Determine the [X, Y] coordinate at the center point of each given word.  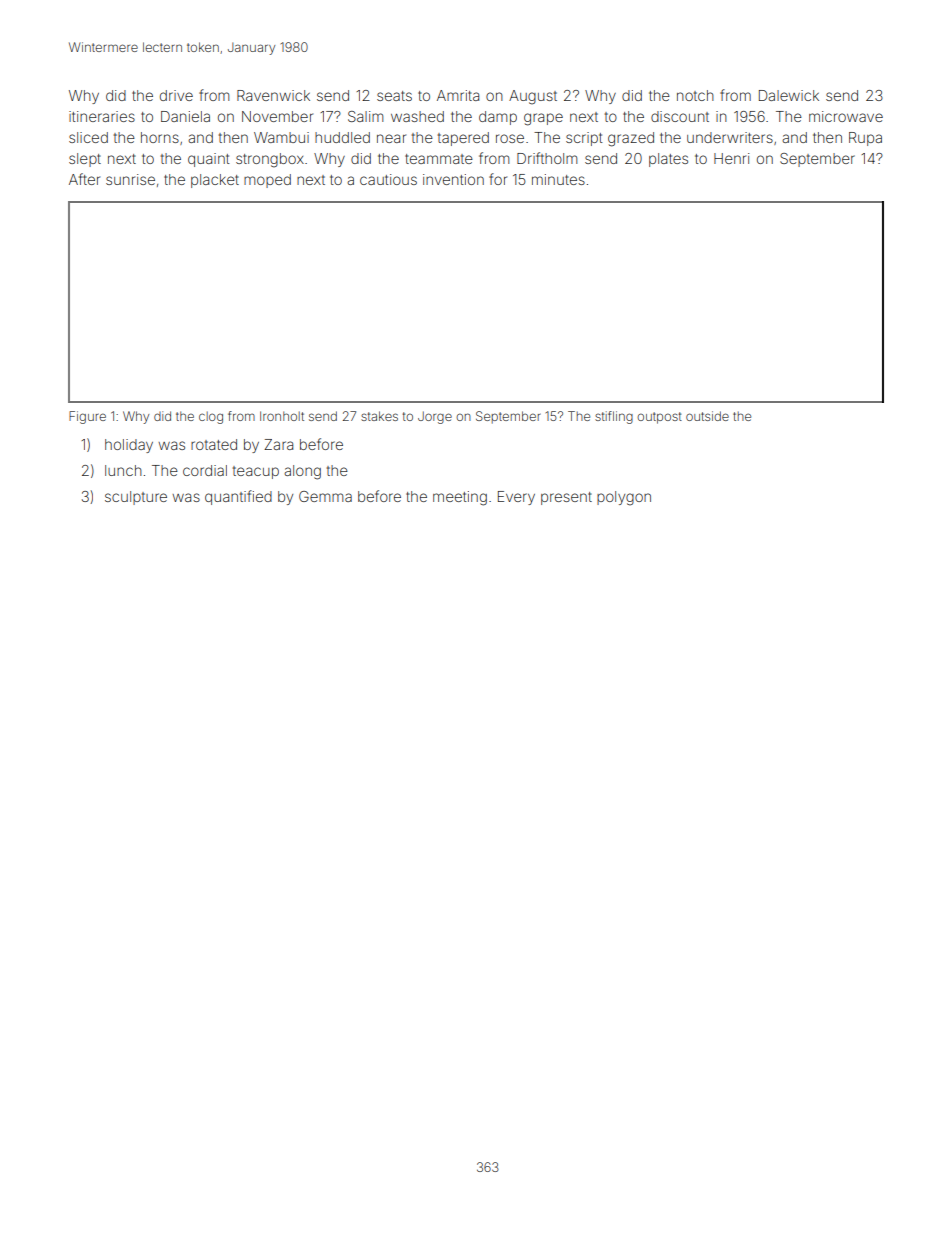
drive [176, 95]
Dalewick [789, 95]
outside [707, 416]
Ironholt [282, 416]
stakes [379, 416]
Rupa [865, 139]
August [533, 97]
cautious [388, 179]
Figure [87, 417]
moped [267, 181]
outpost [659, 418]
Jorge [435, 417]
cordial [205, 470]
